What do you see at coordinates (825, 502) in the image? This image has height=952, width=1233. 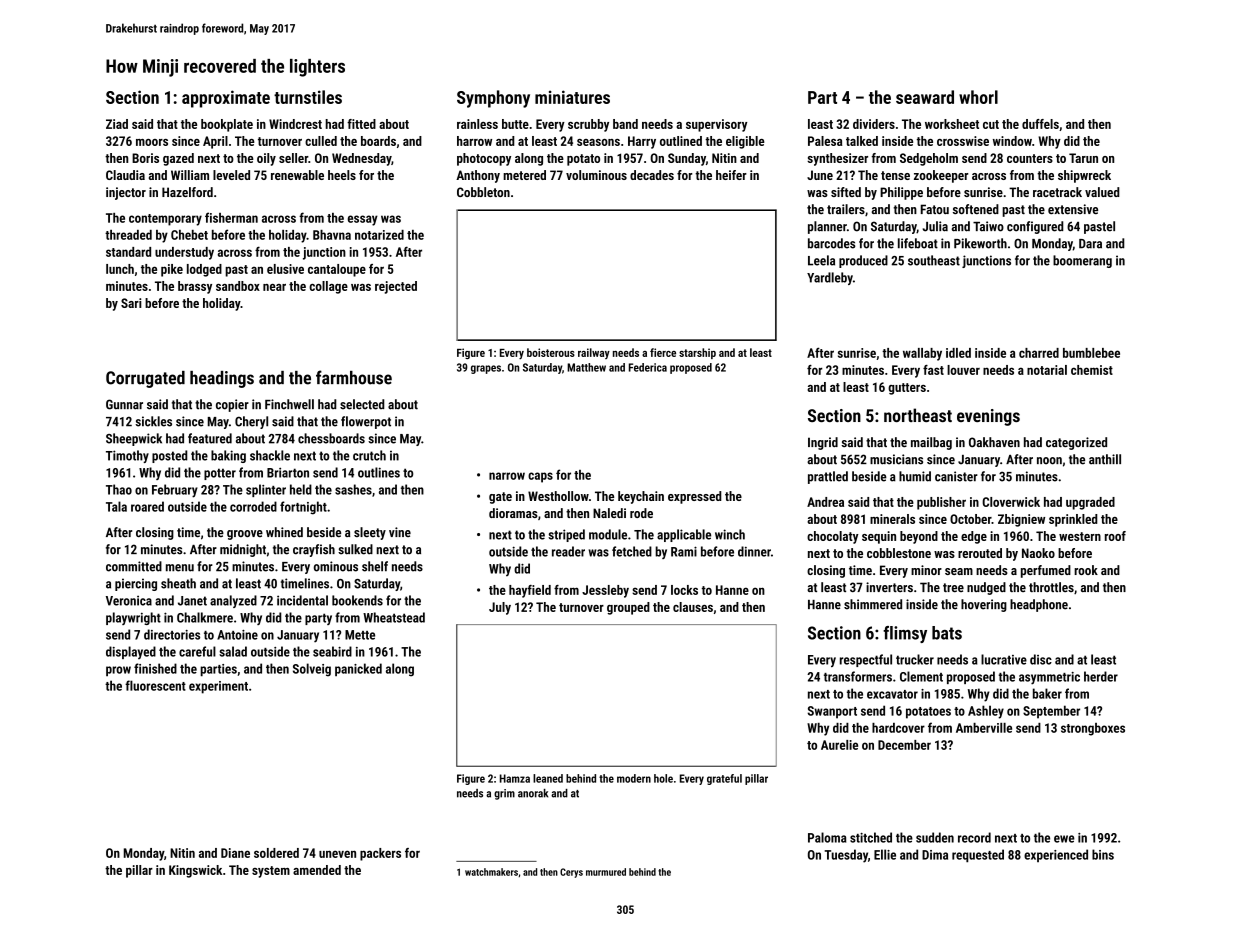 I see `Andrea` at bounding box center [825, 502].
